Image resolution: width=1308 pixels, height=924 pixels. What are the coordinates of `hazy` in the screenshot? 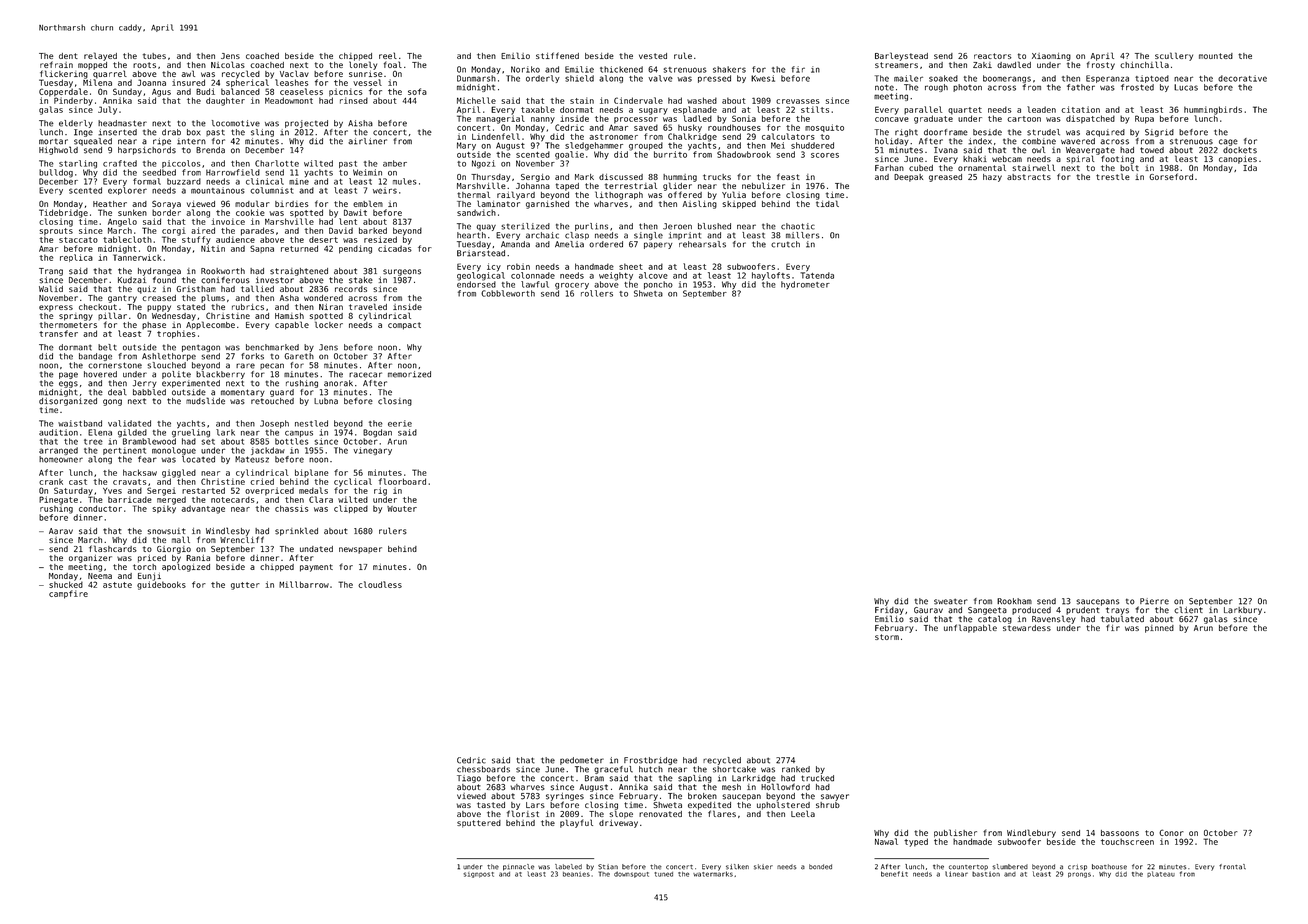 It's located at (992, 178).
